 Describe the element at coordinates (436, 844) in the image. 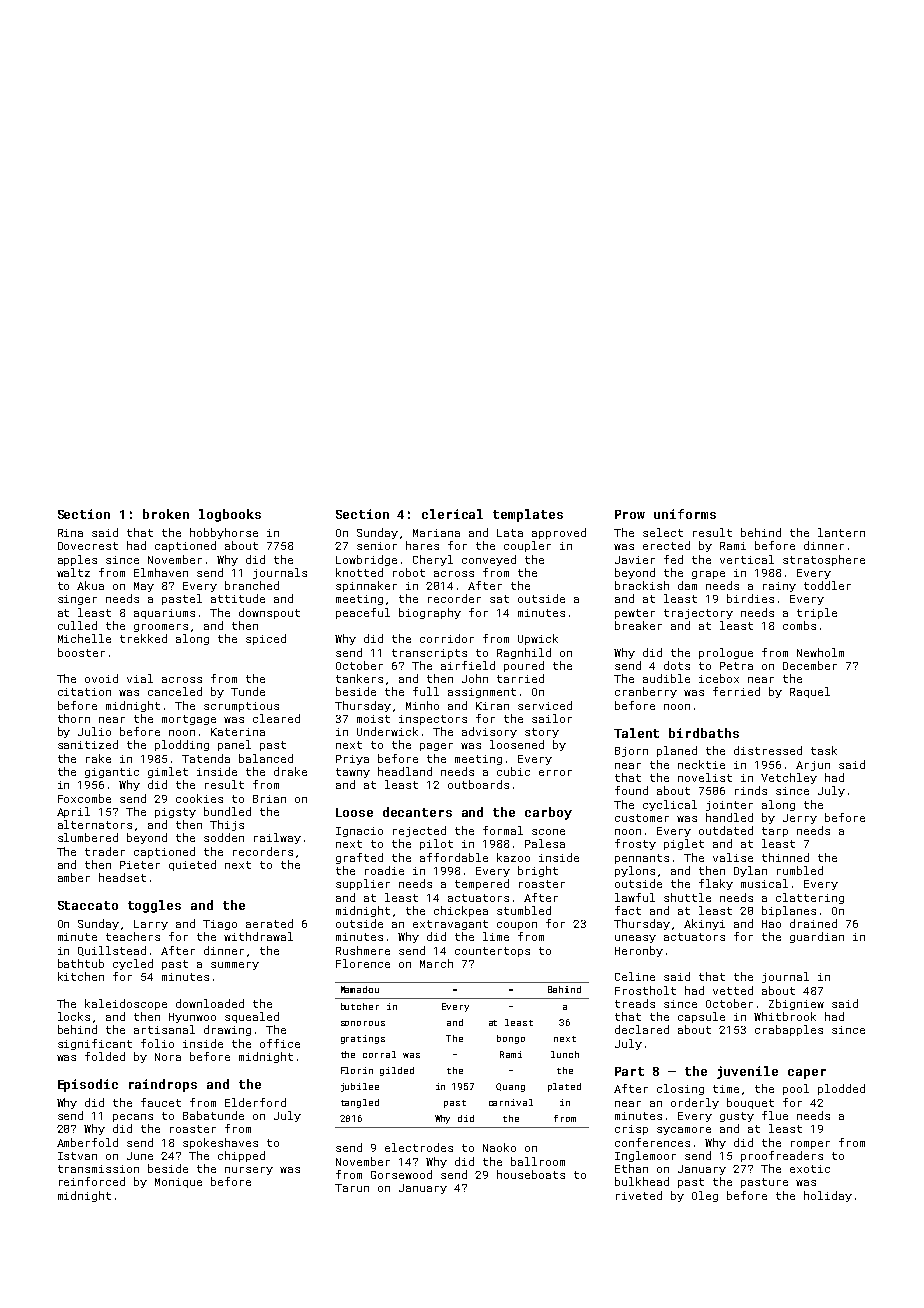

I see `pilot` at that location.
